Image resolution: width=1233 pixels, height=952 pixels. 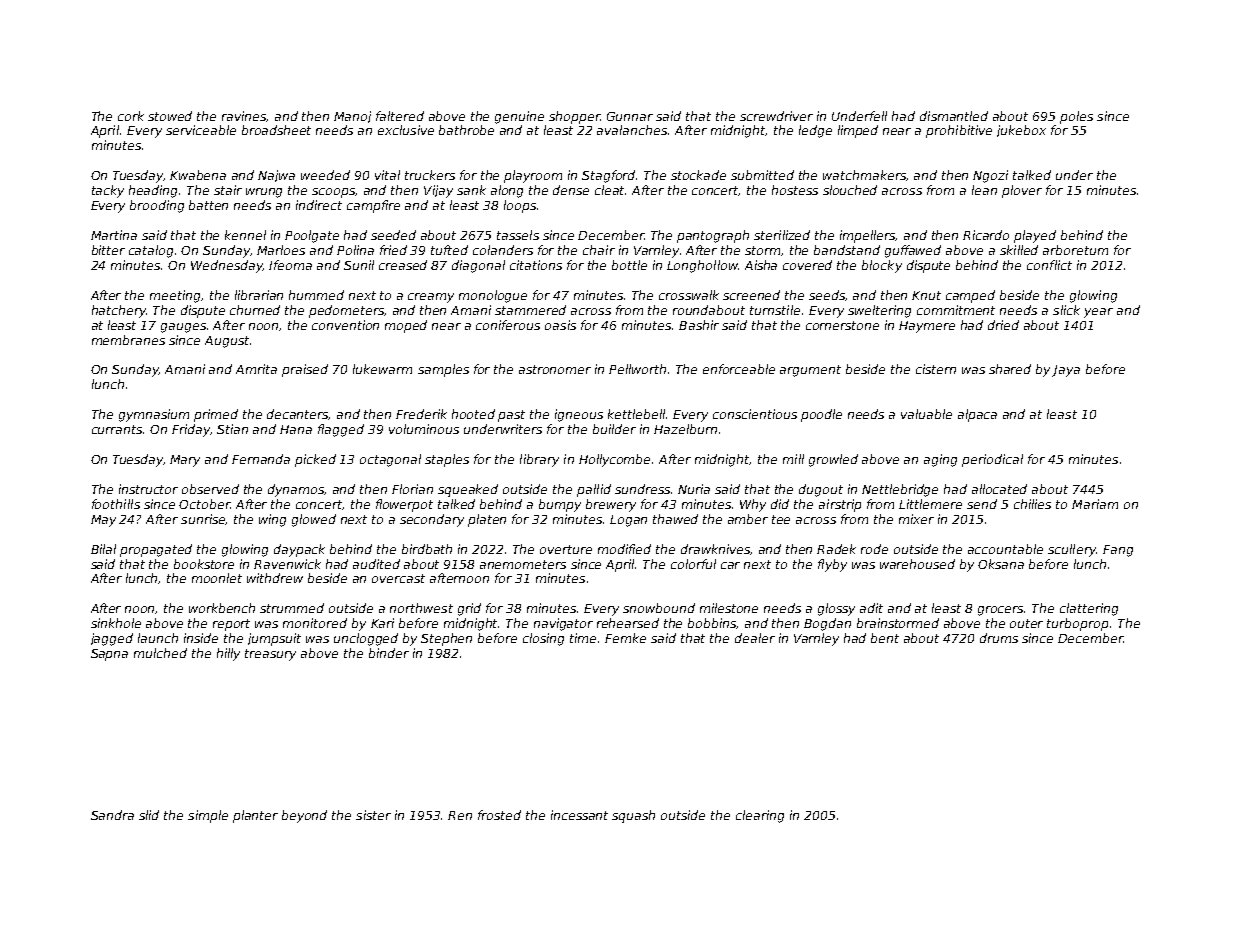 I want to click on overcast, so click(x=398, y=578).
